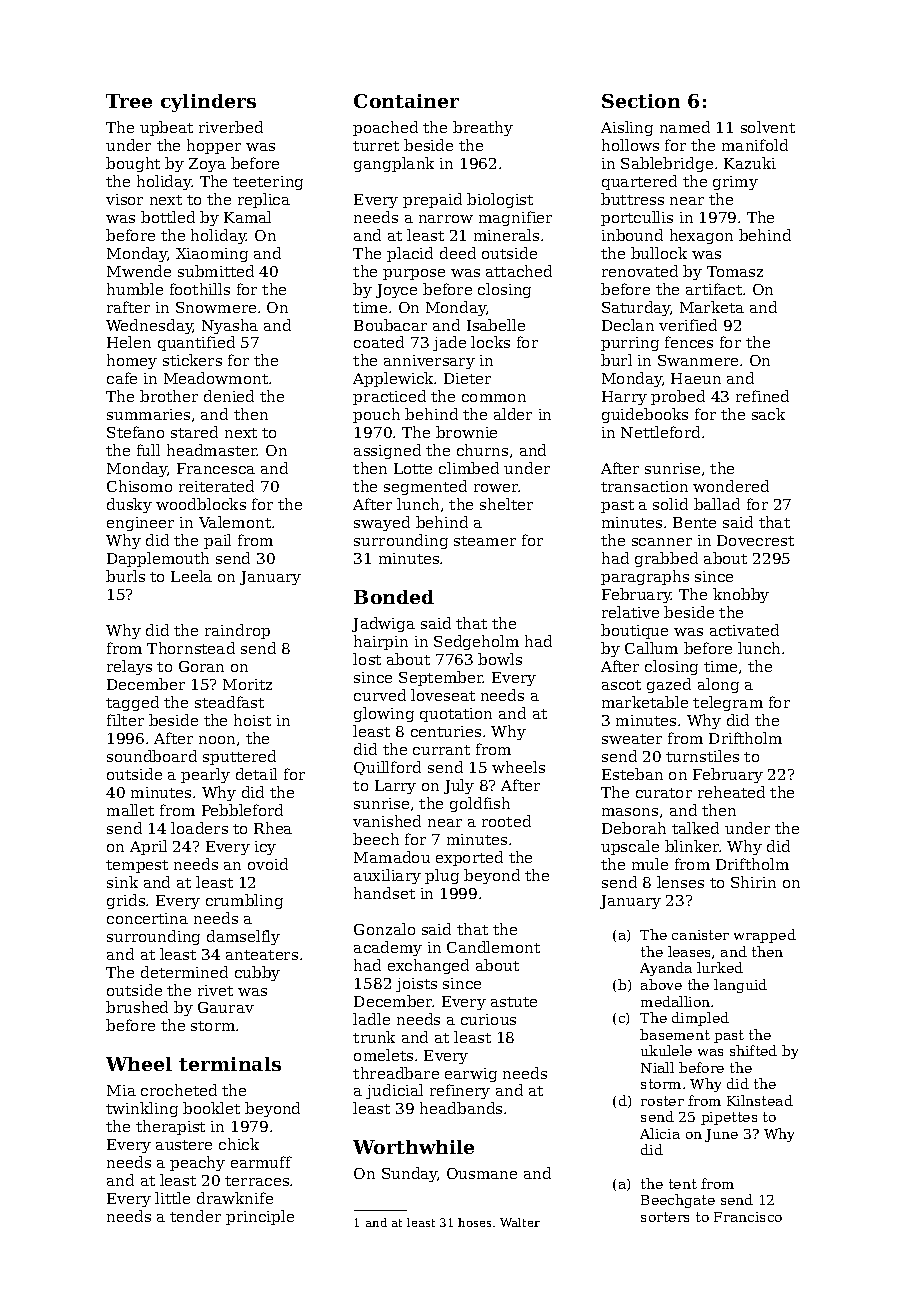 The image size is (908, 1316). I want to click on Bonded, so click(394, 597).
